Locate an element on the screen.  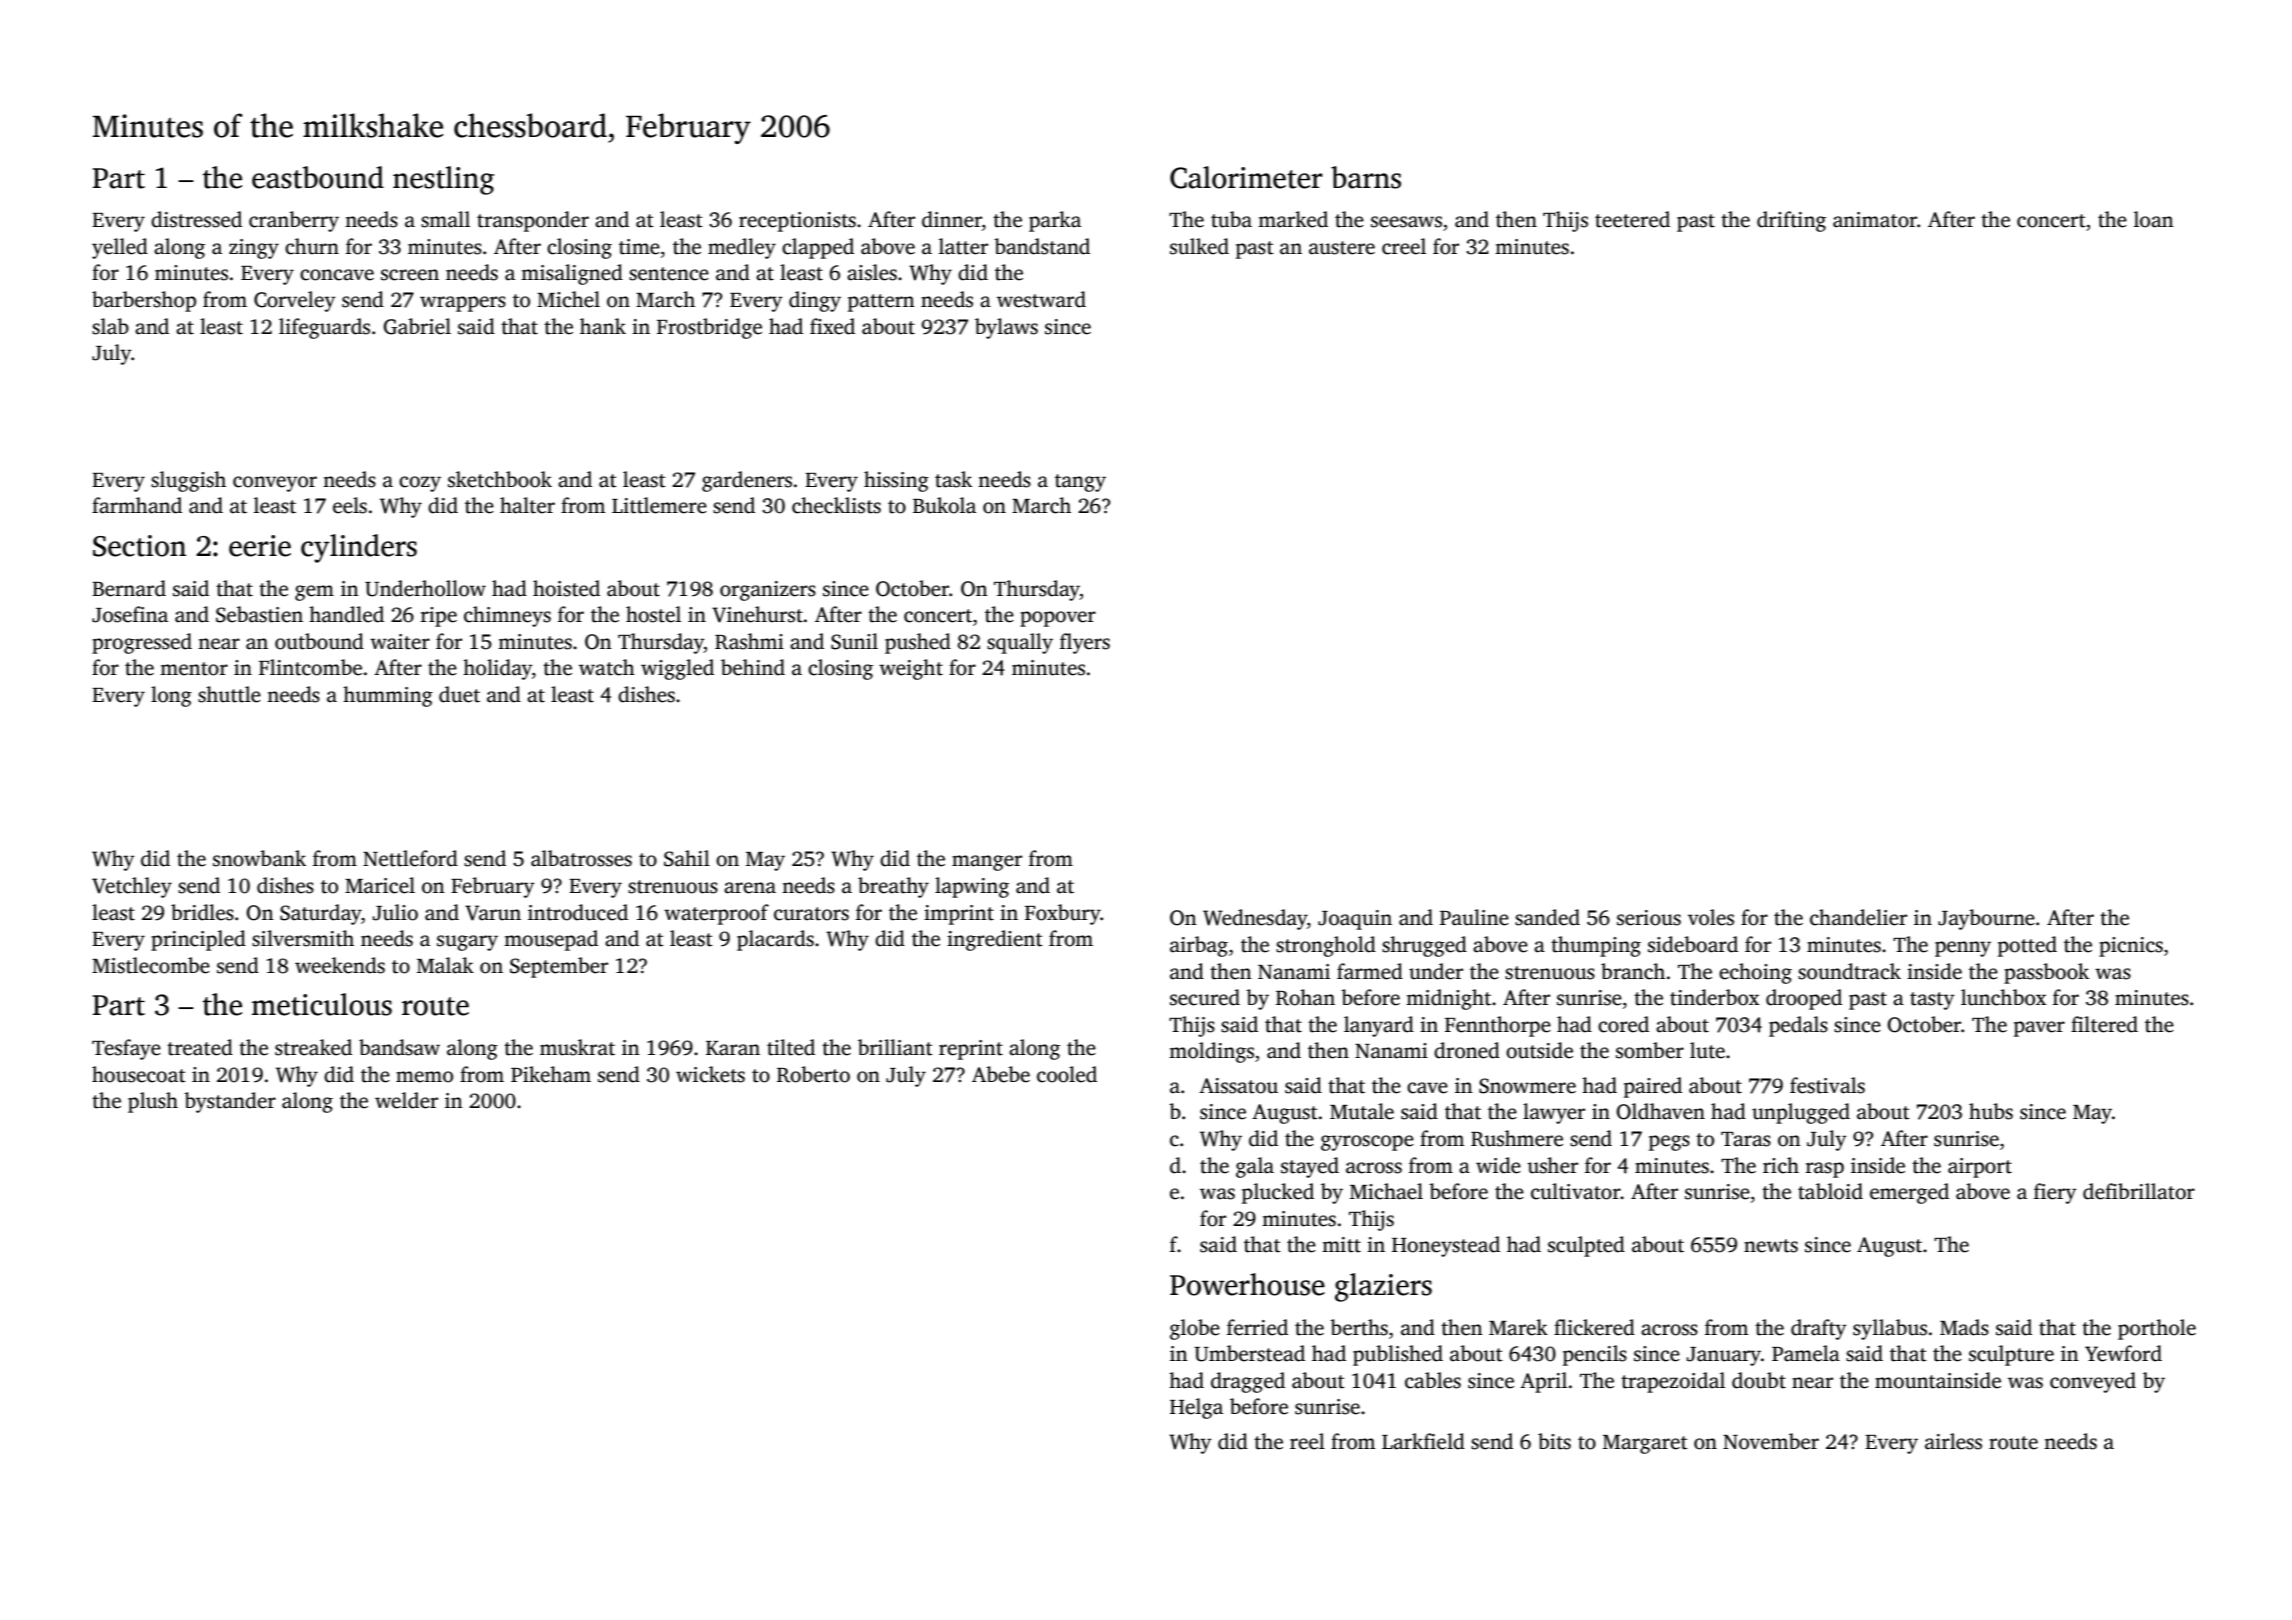
tangy is located at coordinates (1080, 483).
